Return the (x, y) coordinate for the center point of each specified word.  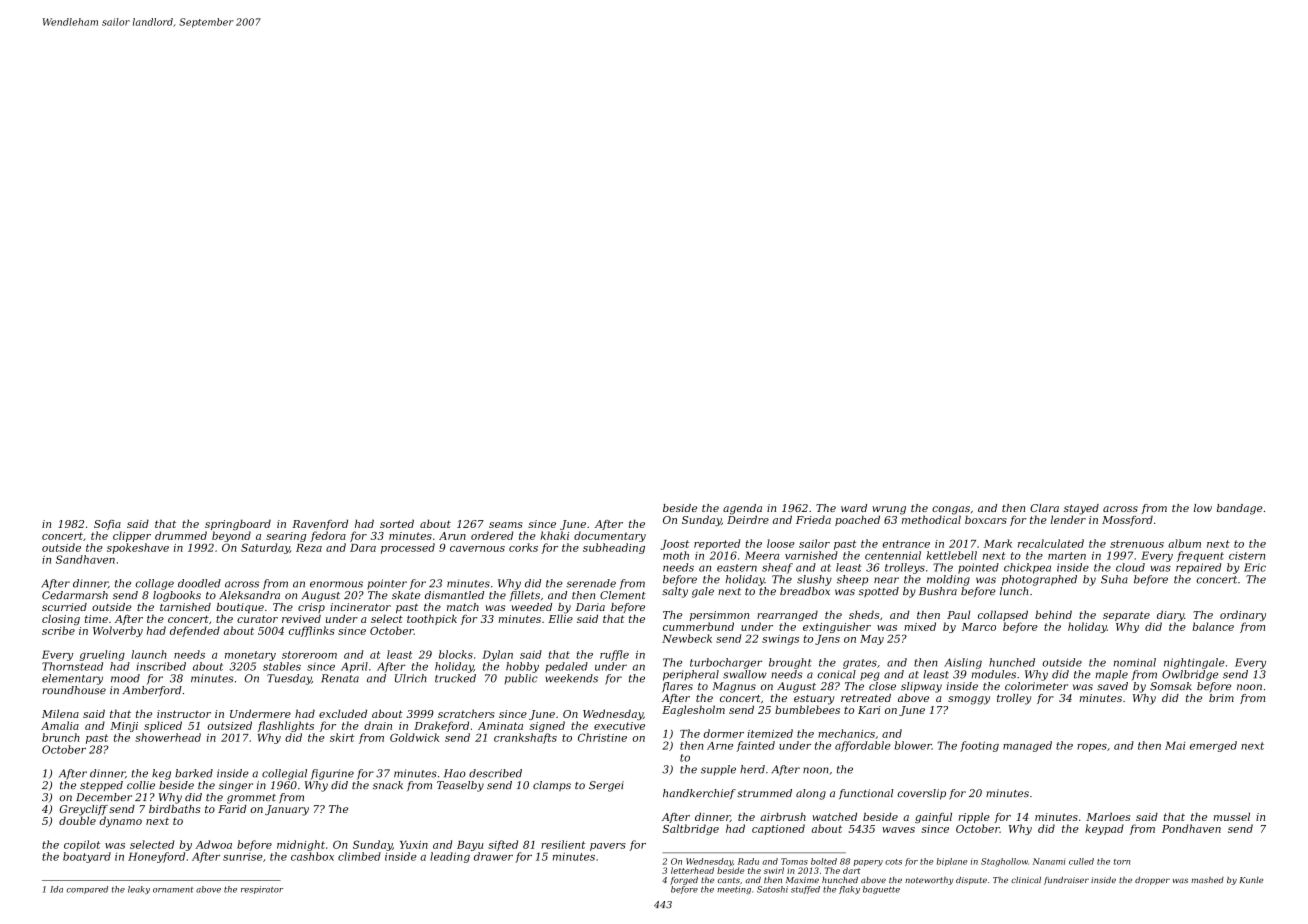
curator (257, 619)
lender (1068, 519)
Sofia (107, 525)
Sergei (606, 786)
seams (506, 525)
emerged (1213, 746)
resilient (563, 844)
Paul (958, 614)
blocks (456, 654)
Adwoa (213, 844)
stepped (101, 786)
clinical (1026, 880)
